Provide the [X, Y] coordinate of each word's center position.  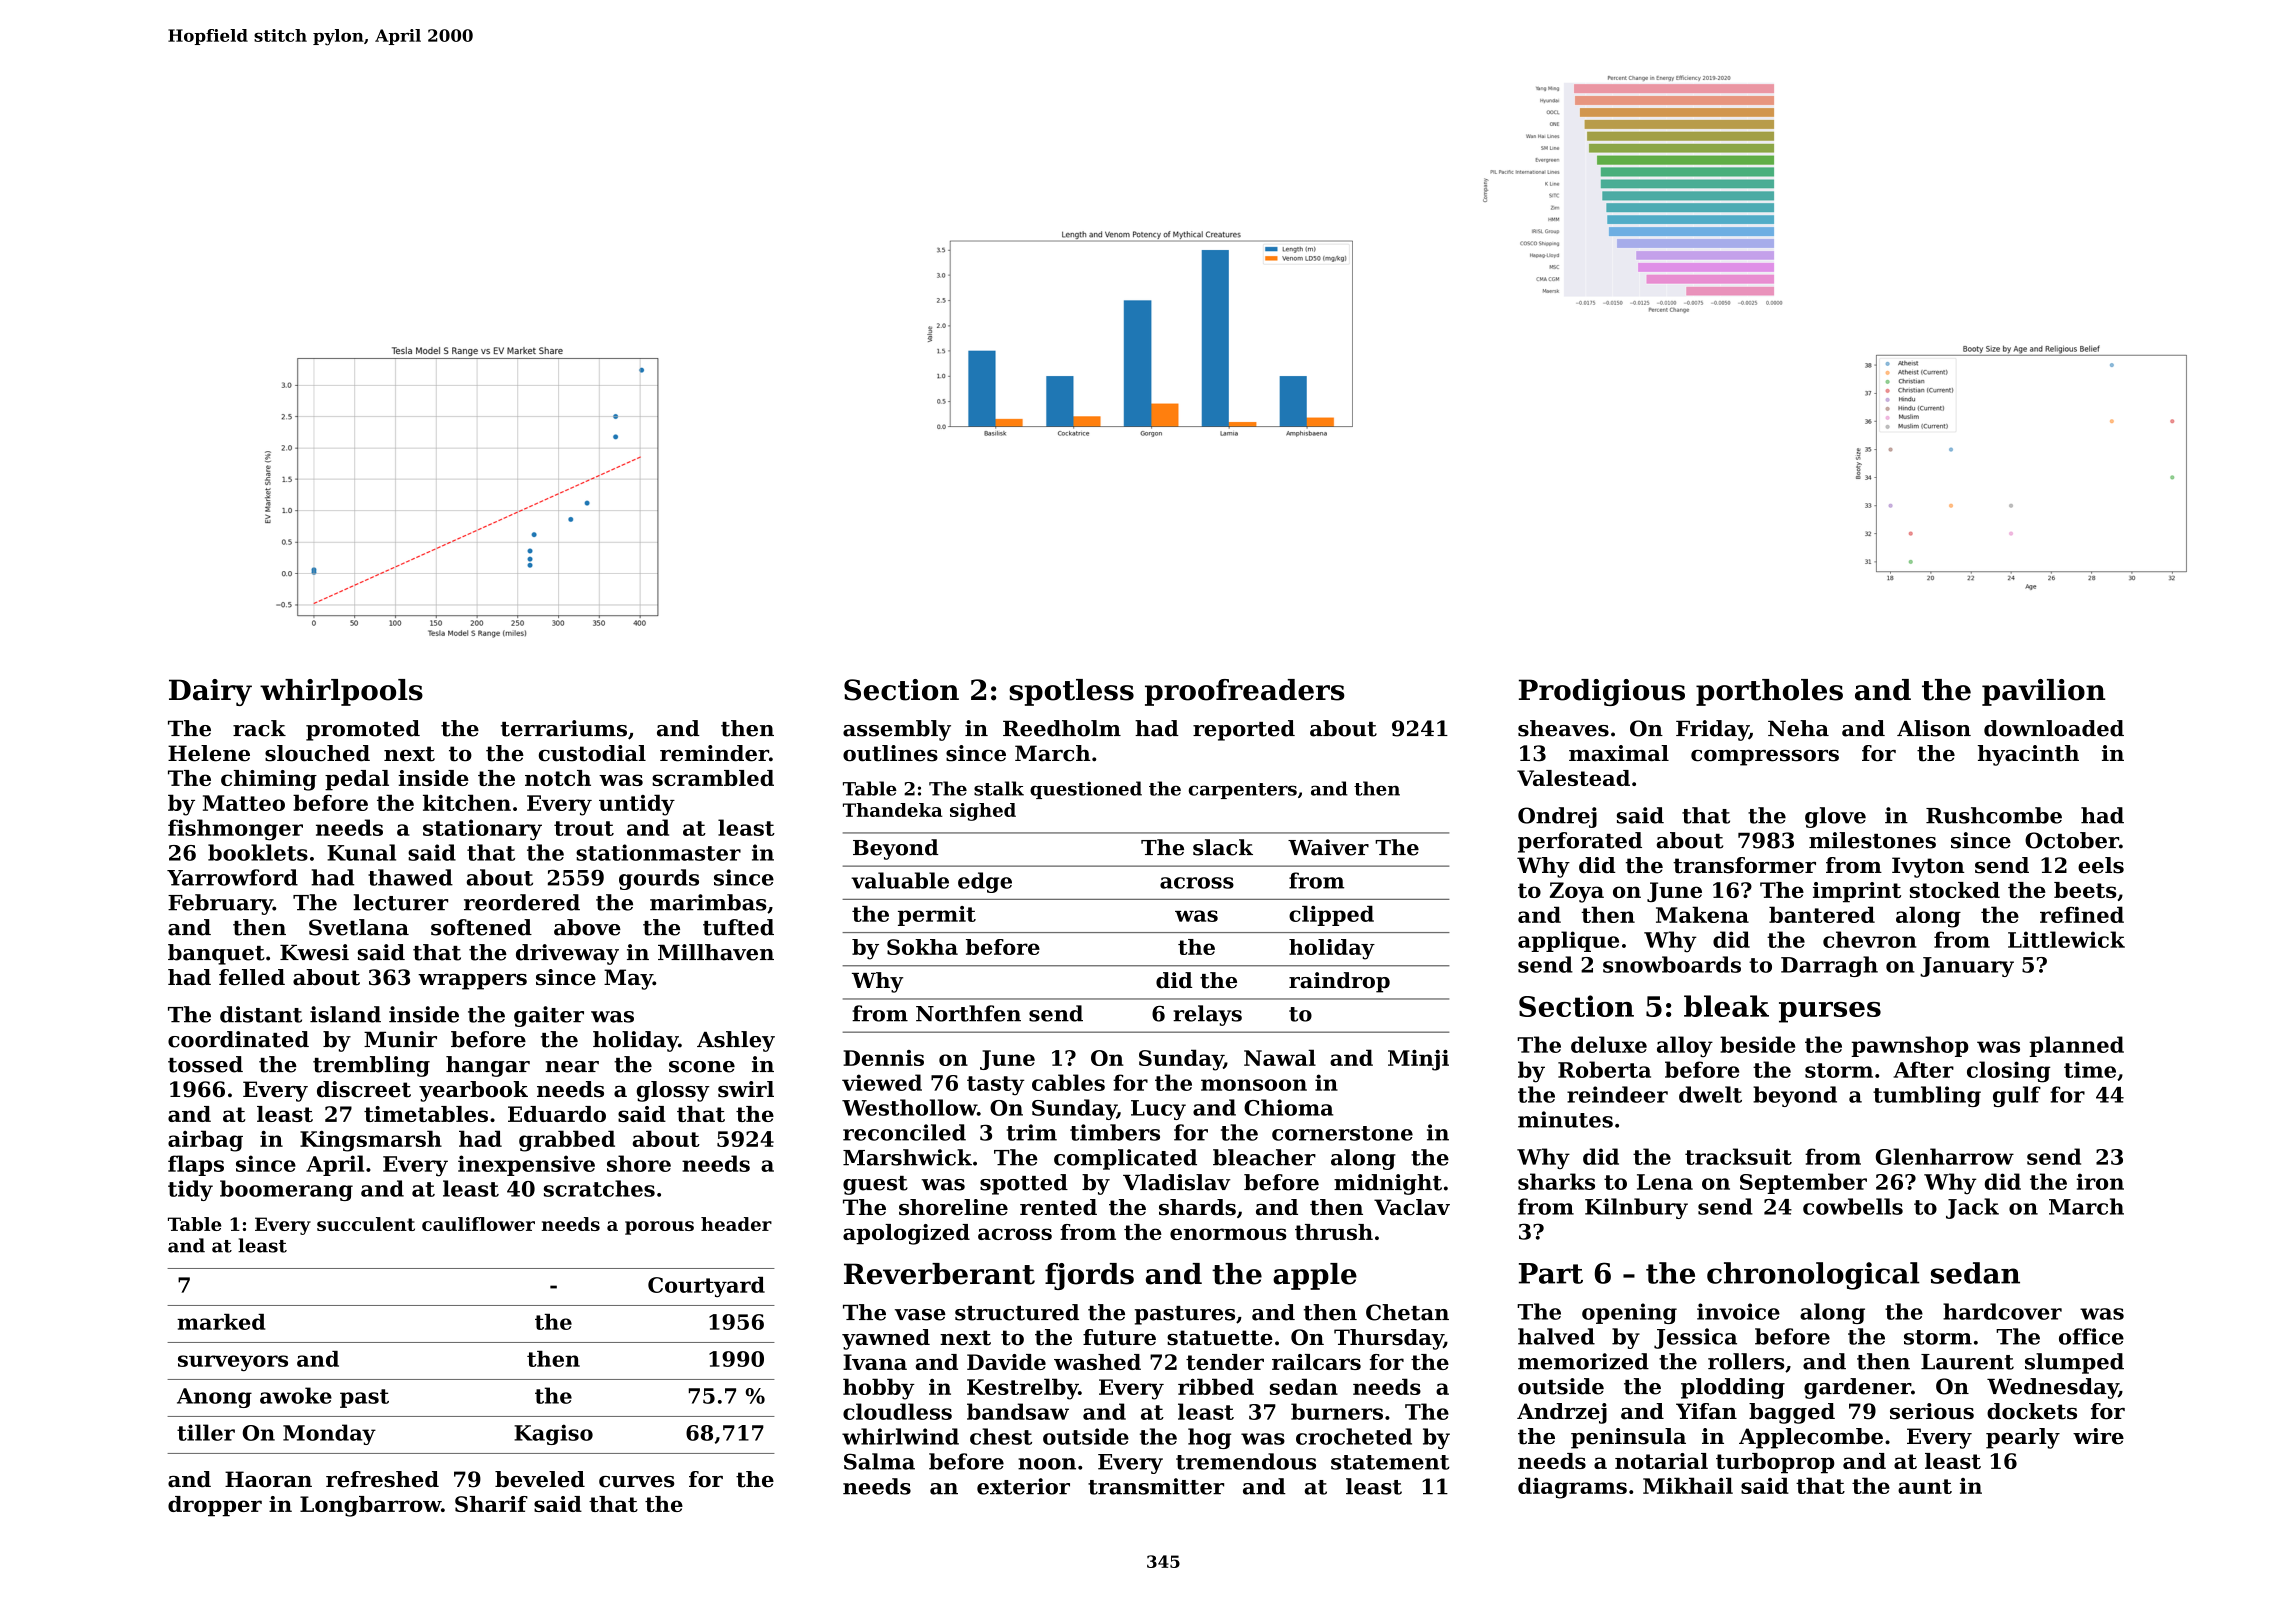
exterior [1023, 1486]
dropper [215, 1506]
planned [2076, 1046]
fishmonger [235, 830]
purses [1830, 1012]
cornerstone [1342, 1133]
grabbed [567, 1141]
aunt [1925, 1486]
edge [985, 882]
